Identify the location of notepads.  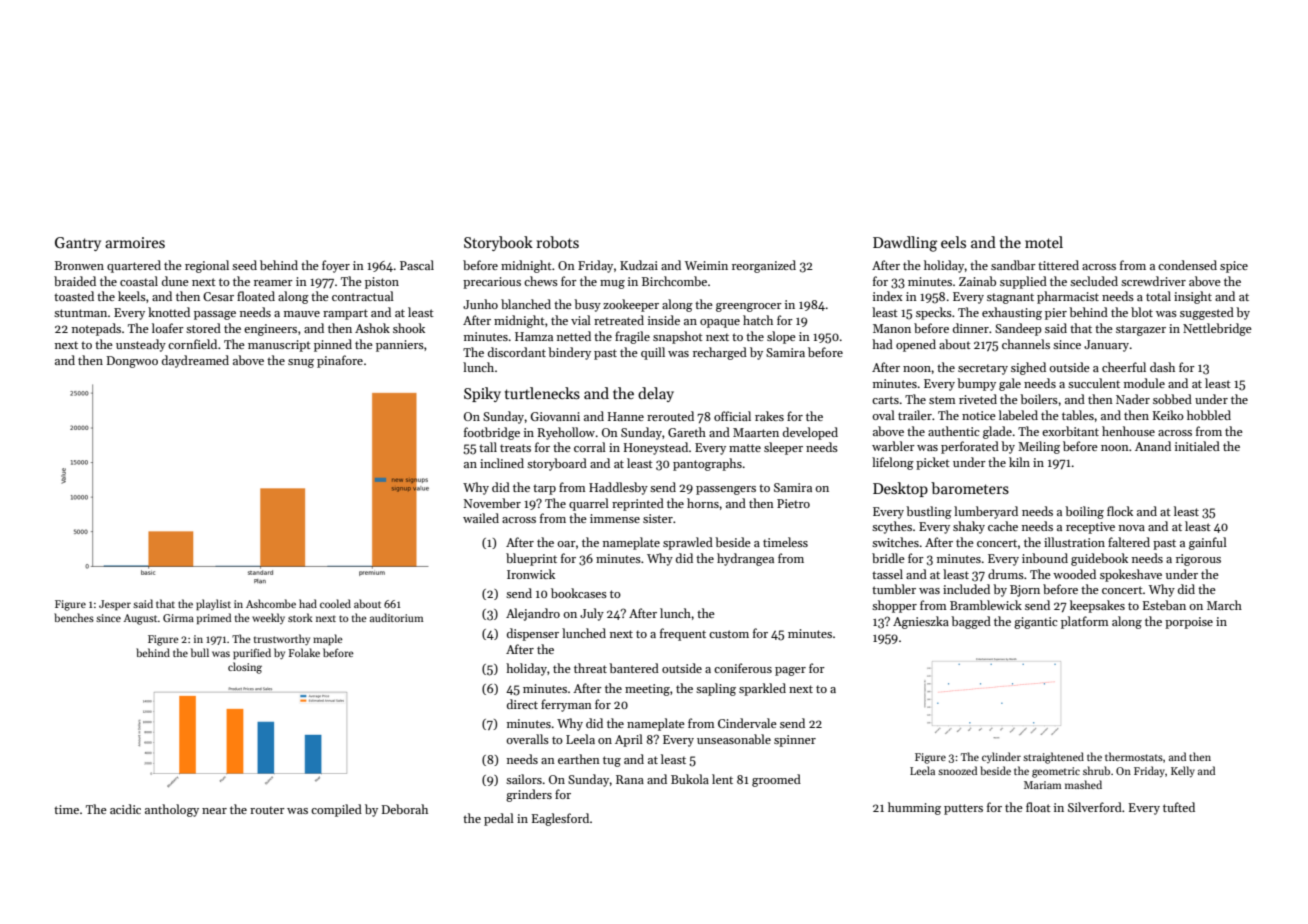
(96, 329).
